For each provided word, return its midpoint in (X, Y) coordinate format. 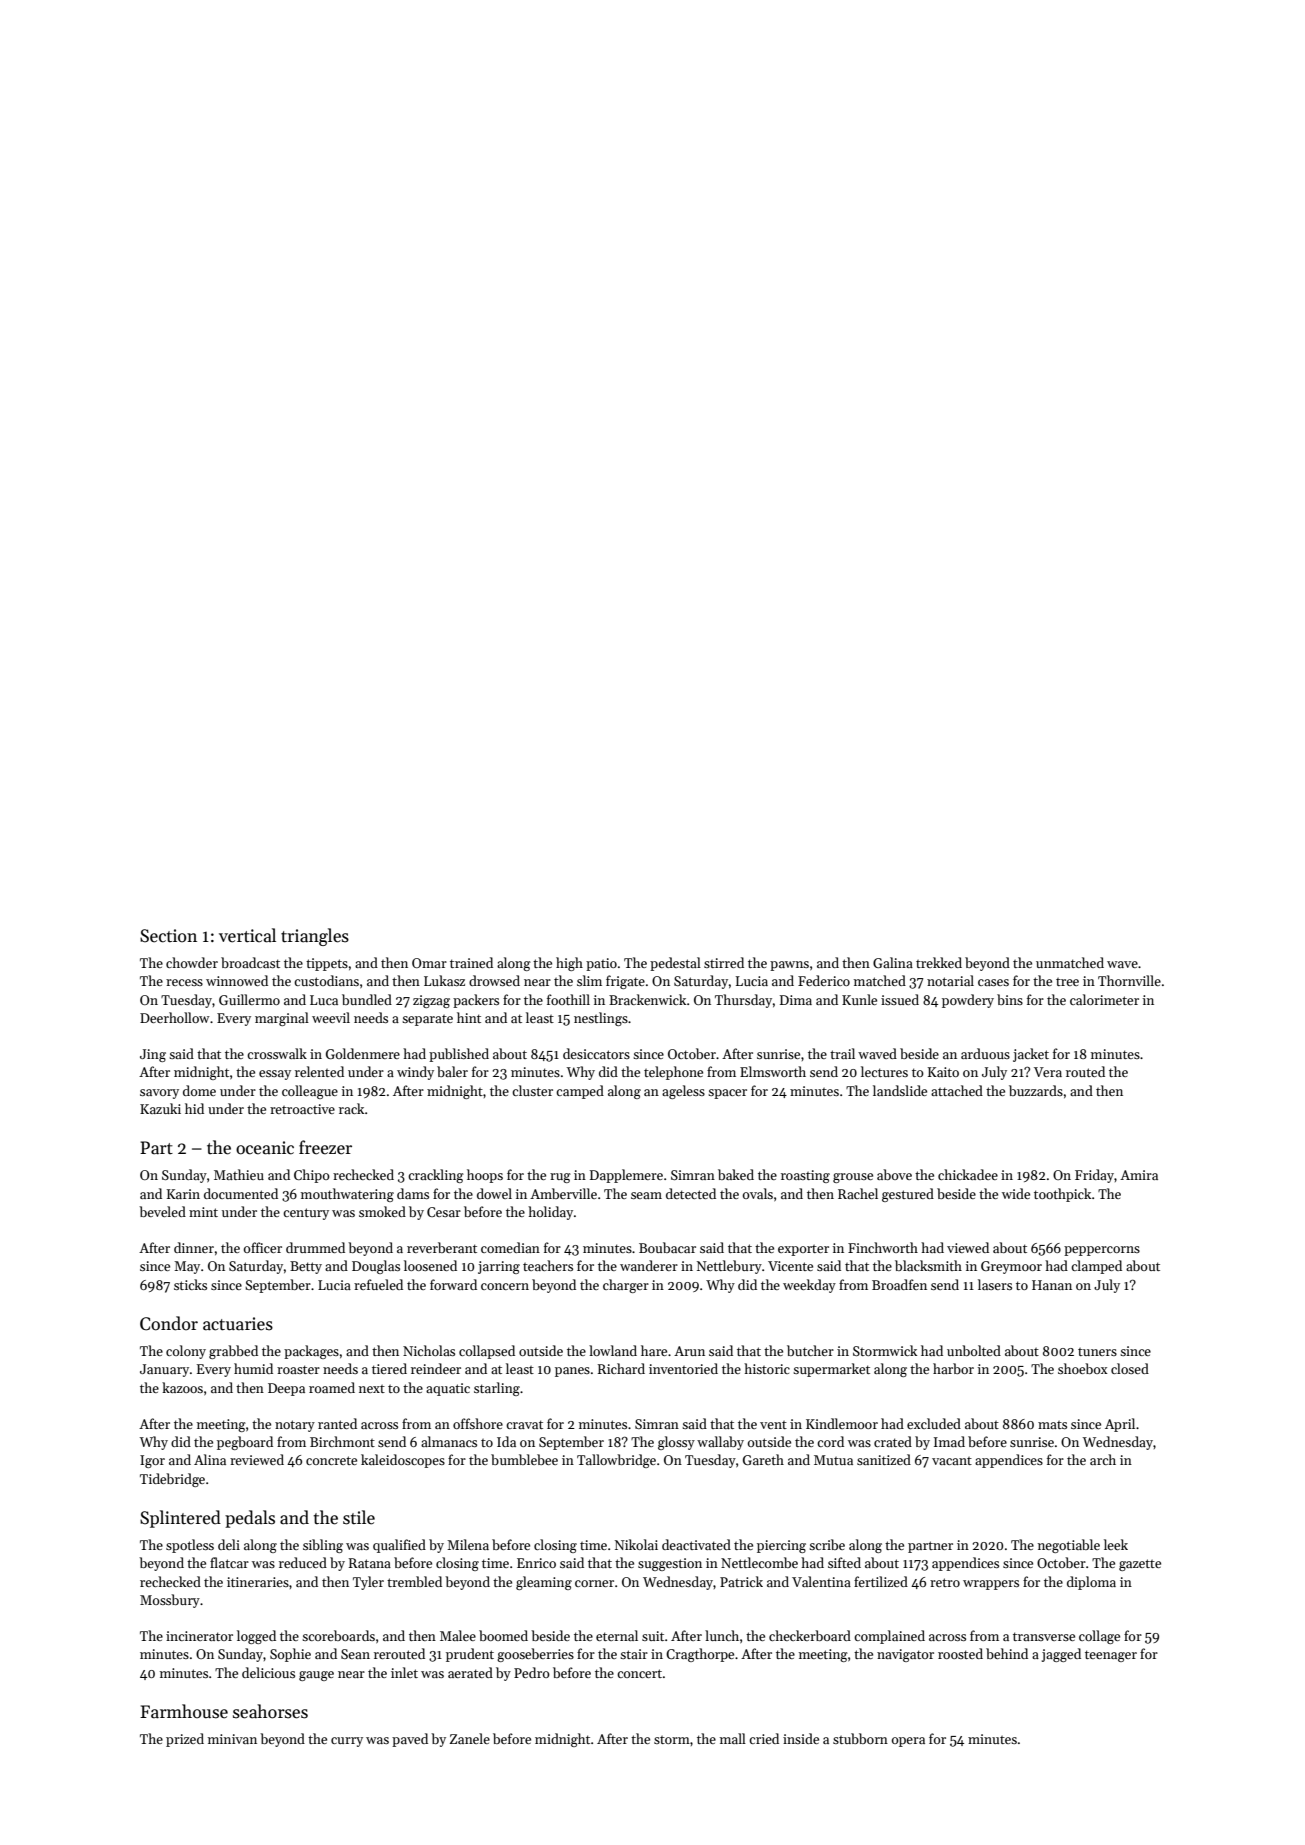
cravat (524, 1424)
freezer (325, 1147)
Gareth (763, 1459)
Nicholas (429, 1350)
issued (900, 999)
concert (639, 1673)
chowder (192, 962)
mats (1052, 1425)
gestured (908, 1195)
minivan (232, 1739)
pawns (789, 966)
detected (691, 1193)
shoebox (1082, 1368)
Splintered (180, 1519)
